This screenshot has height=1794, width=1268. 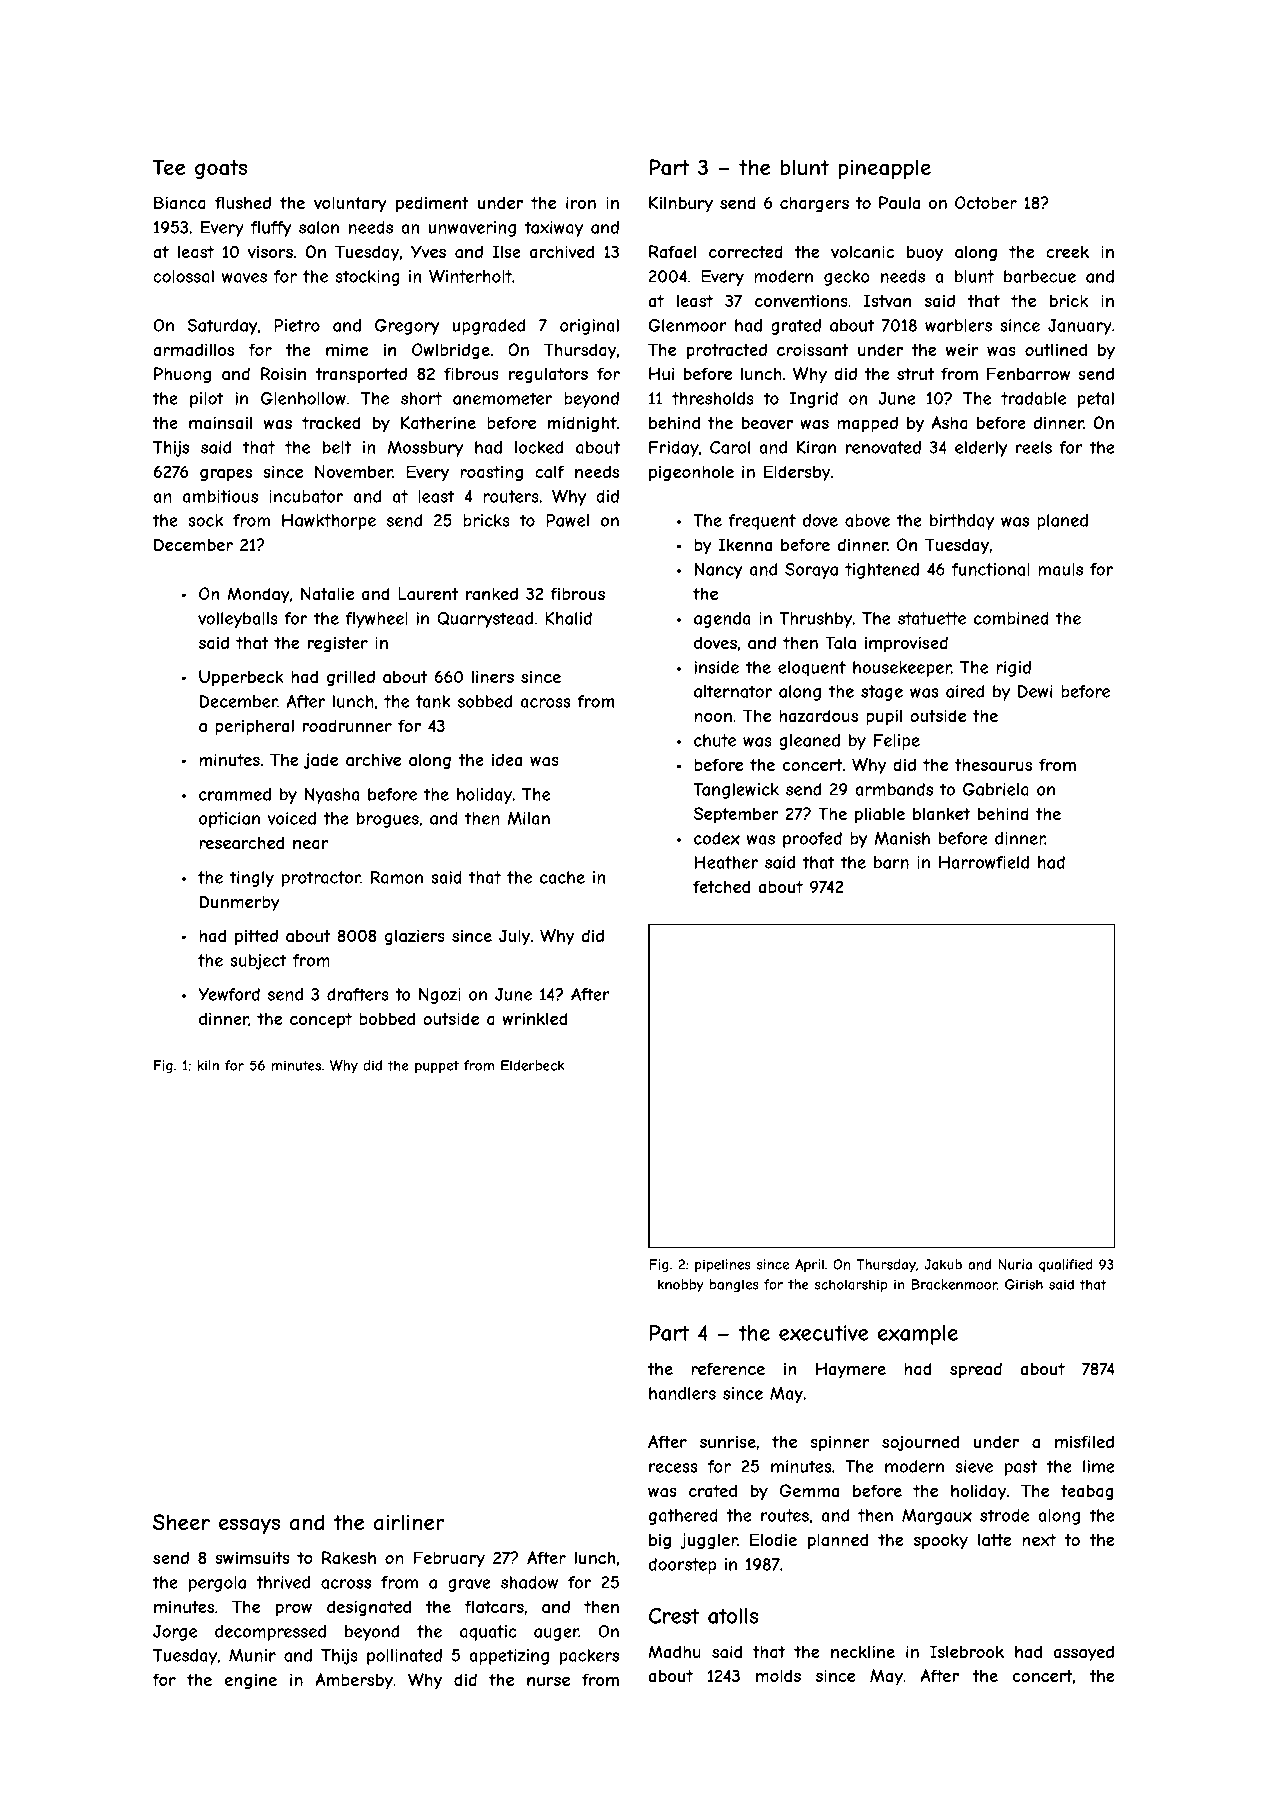 I want to click on anemometer, so click(x=502, y=398).
